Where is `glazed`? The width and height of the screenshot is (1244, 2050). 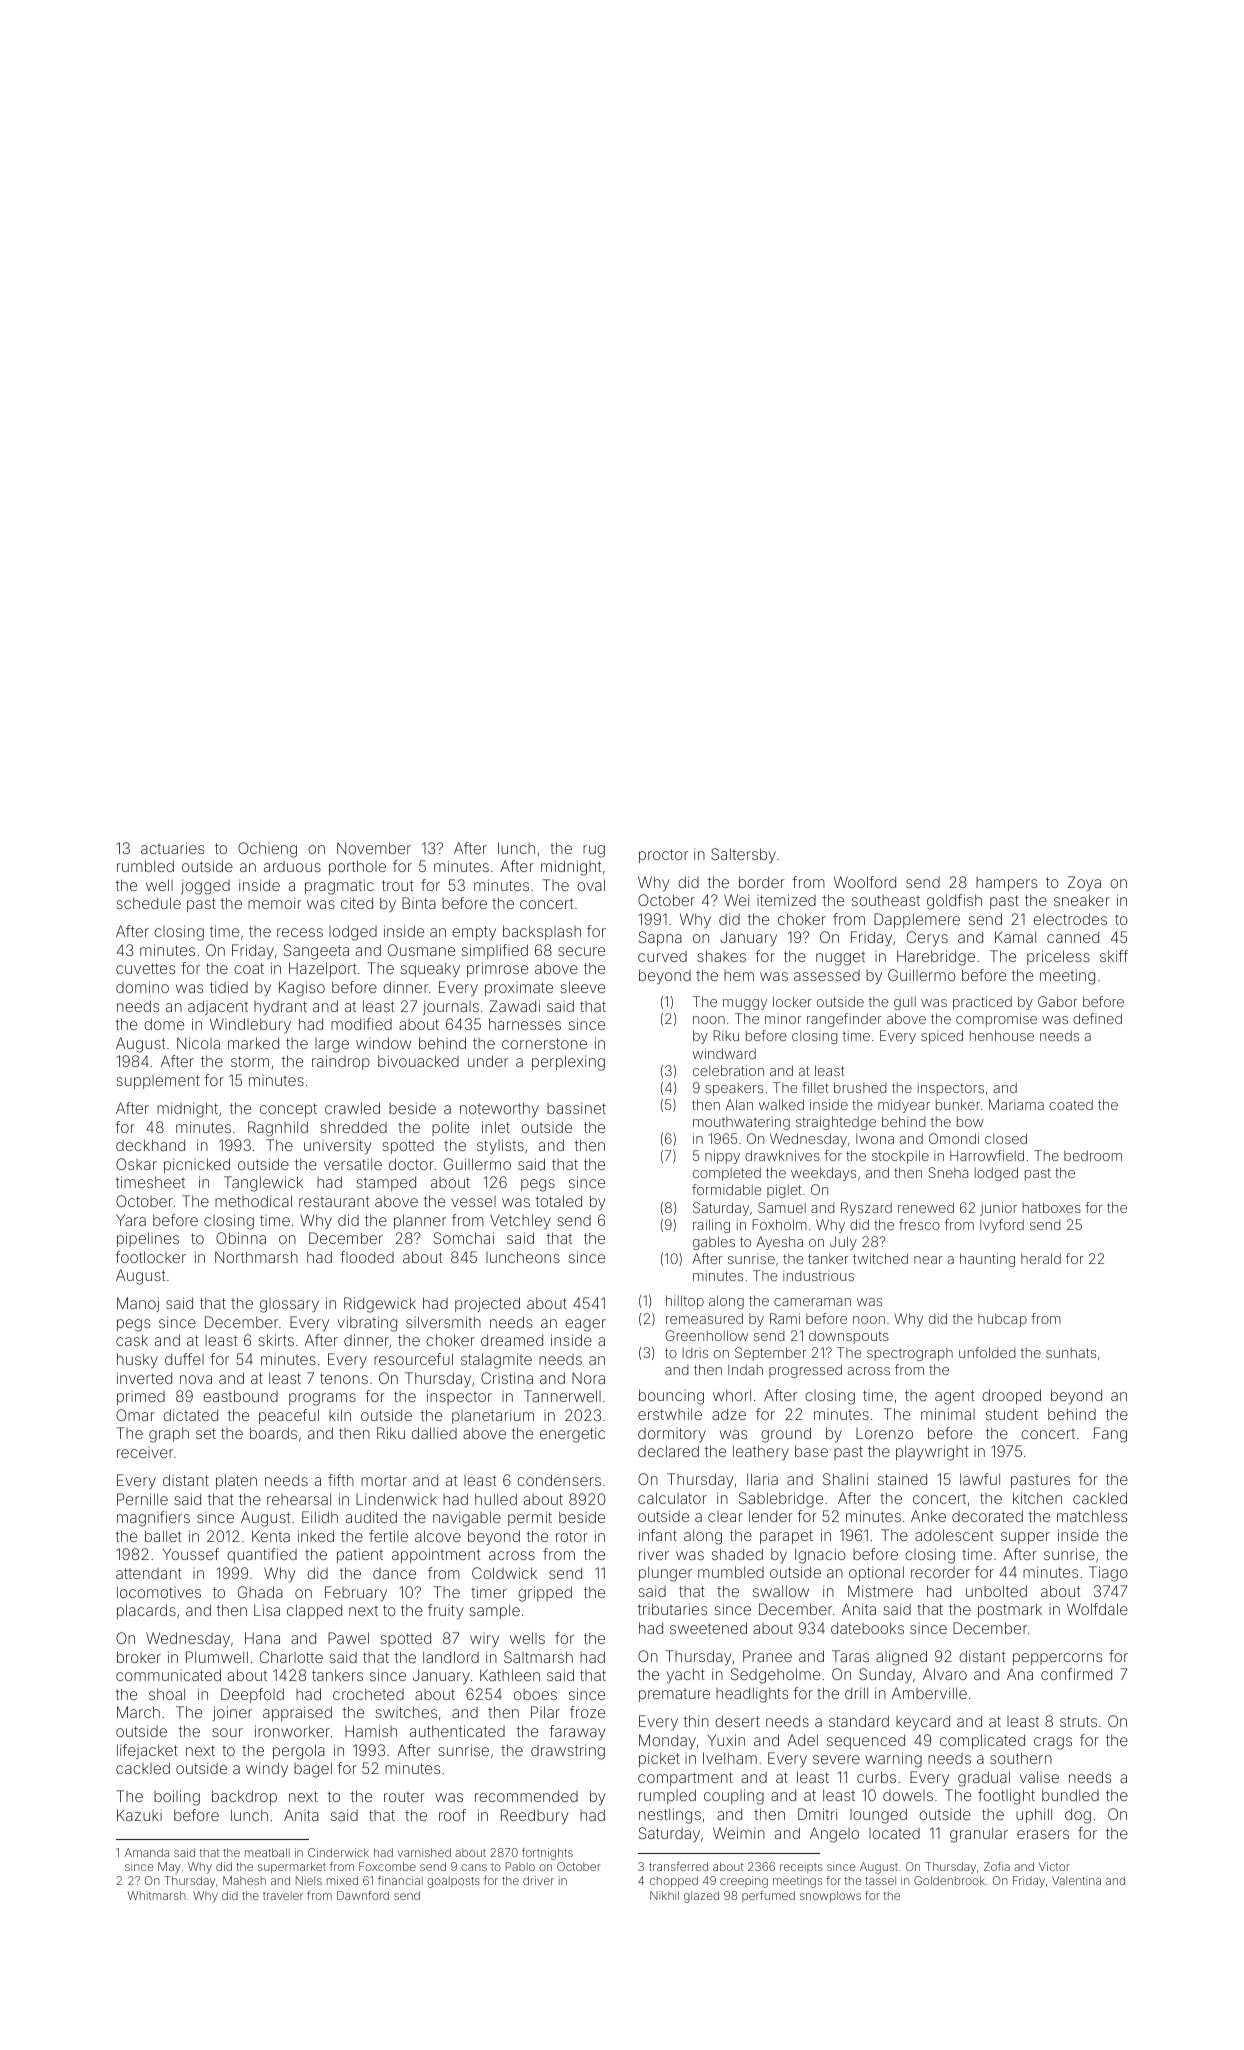 glazed is located at coordinates (701, 1897).
